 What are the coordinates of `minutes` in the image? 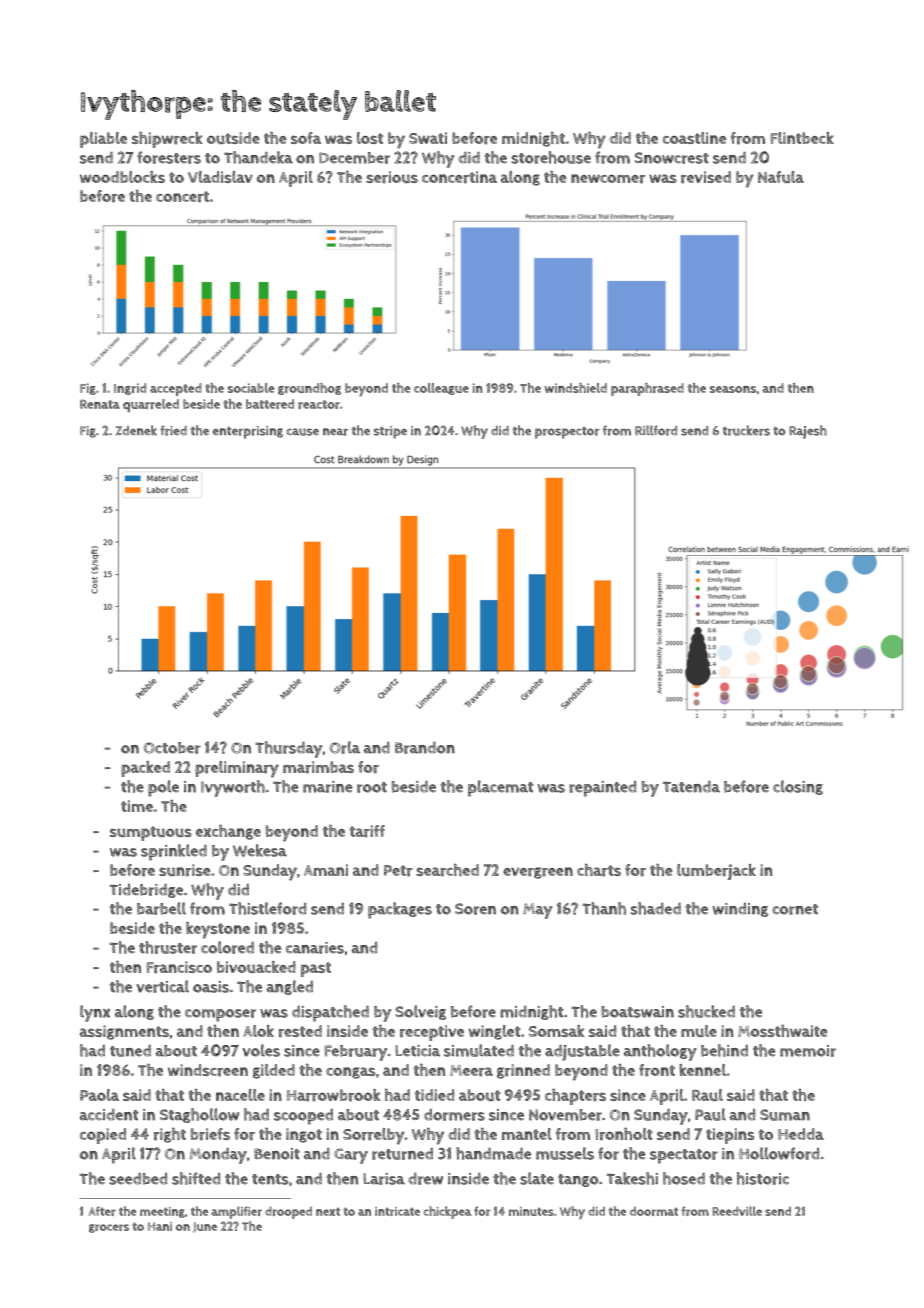 It's located at (531, 1211).
